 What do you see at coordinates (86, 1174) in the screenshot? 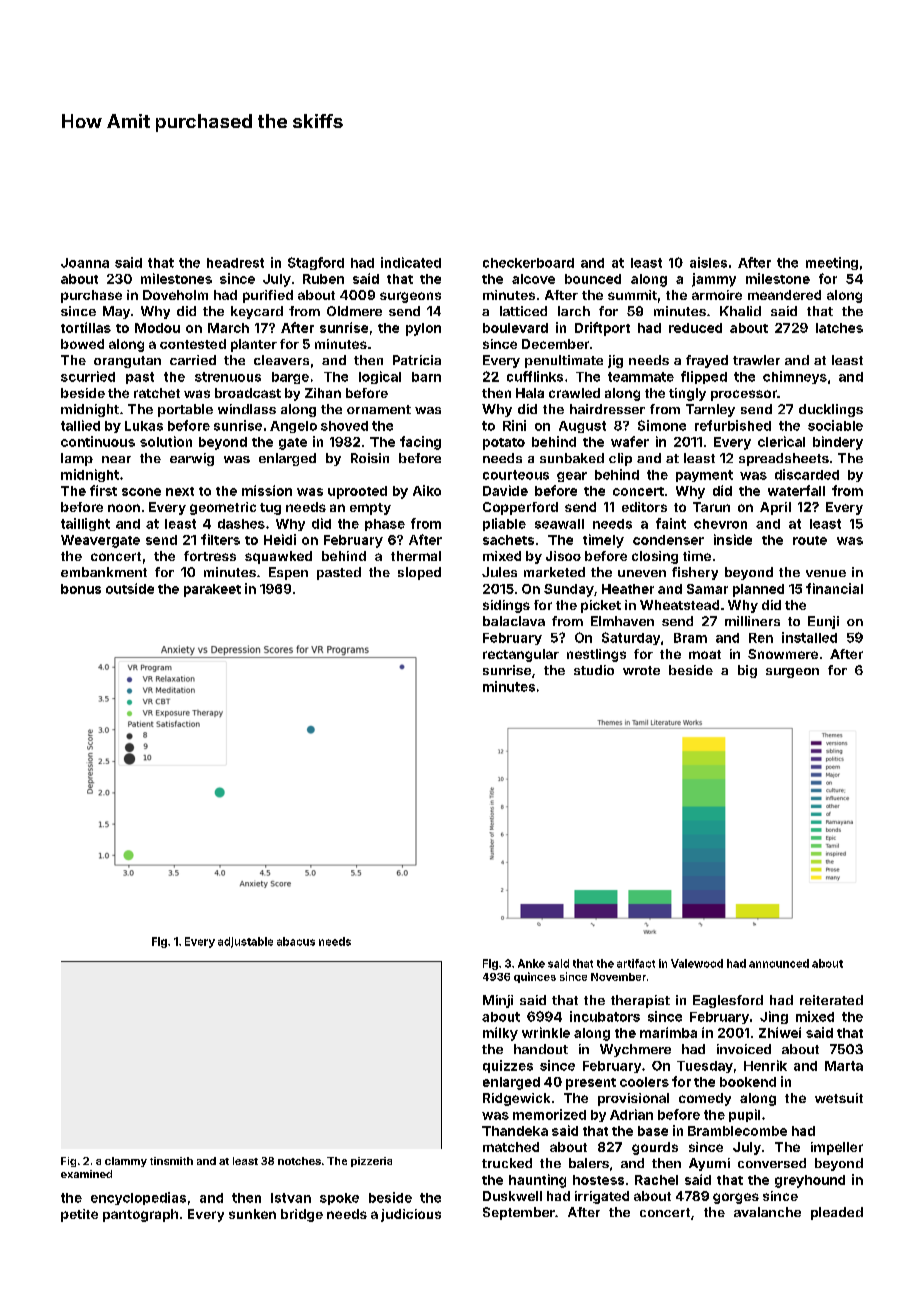
I see `examined` at bounding box center [86, 1174].
